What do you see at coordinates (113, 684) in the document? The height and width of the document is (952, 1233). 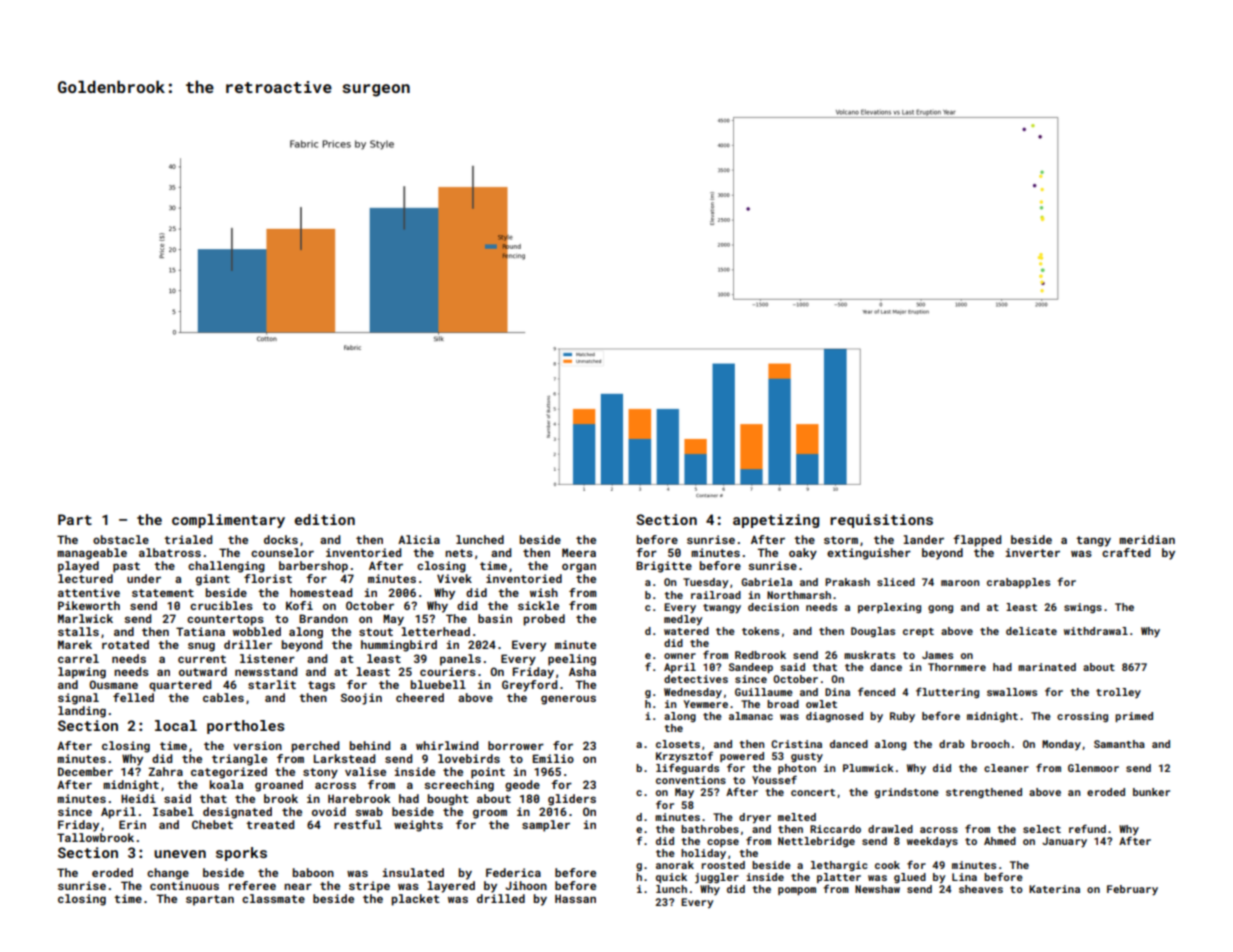 I see `Ousmane` at bounding box center [113, 684].
